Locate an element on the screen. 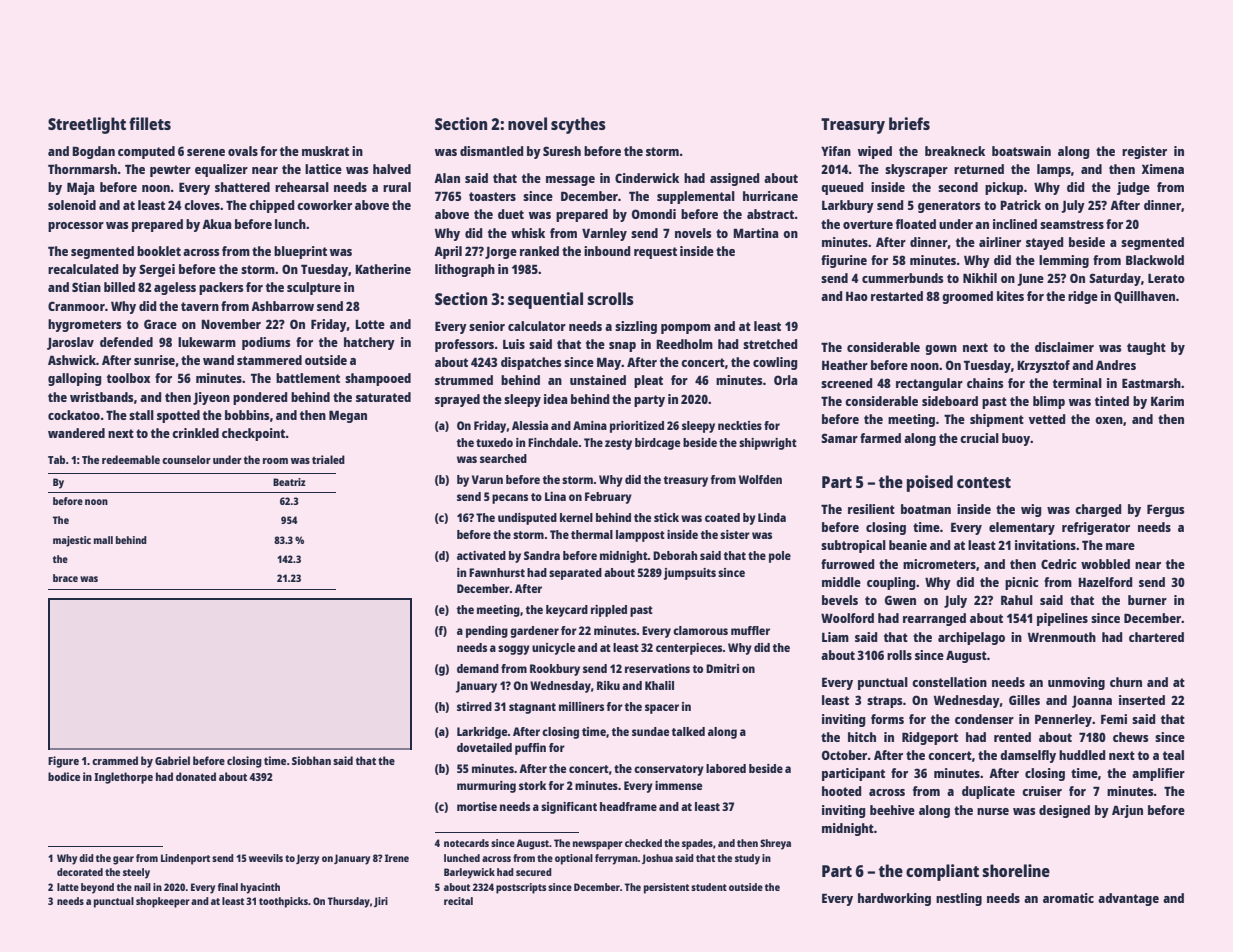  majestic is located at coordinates (72, 541).
